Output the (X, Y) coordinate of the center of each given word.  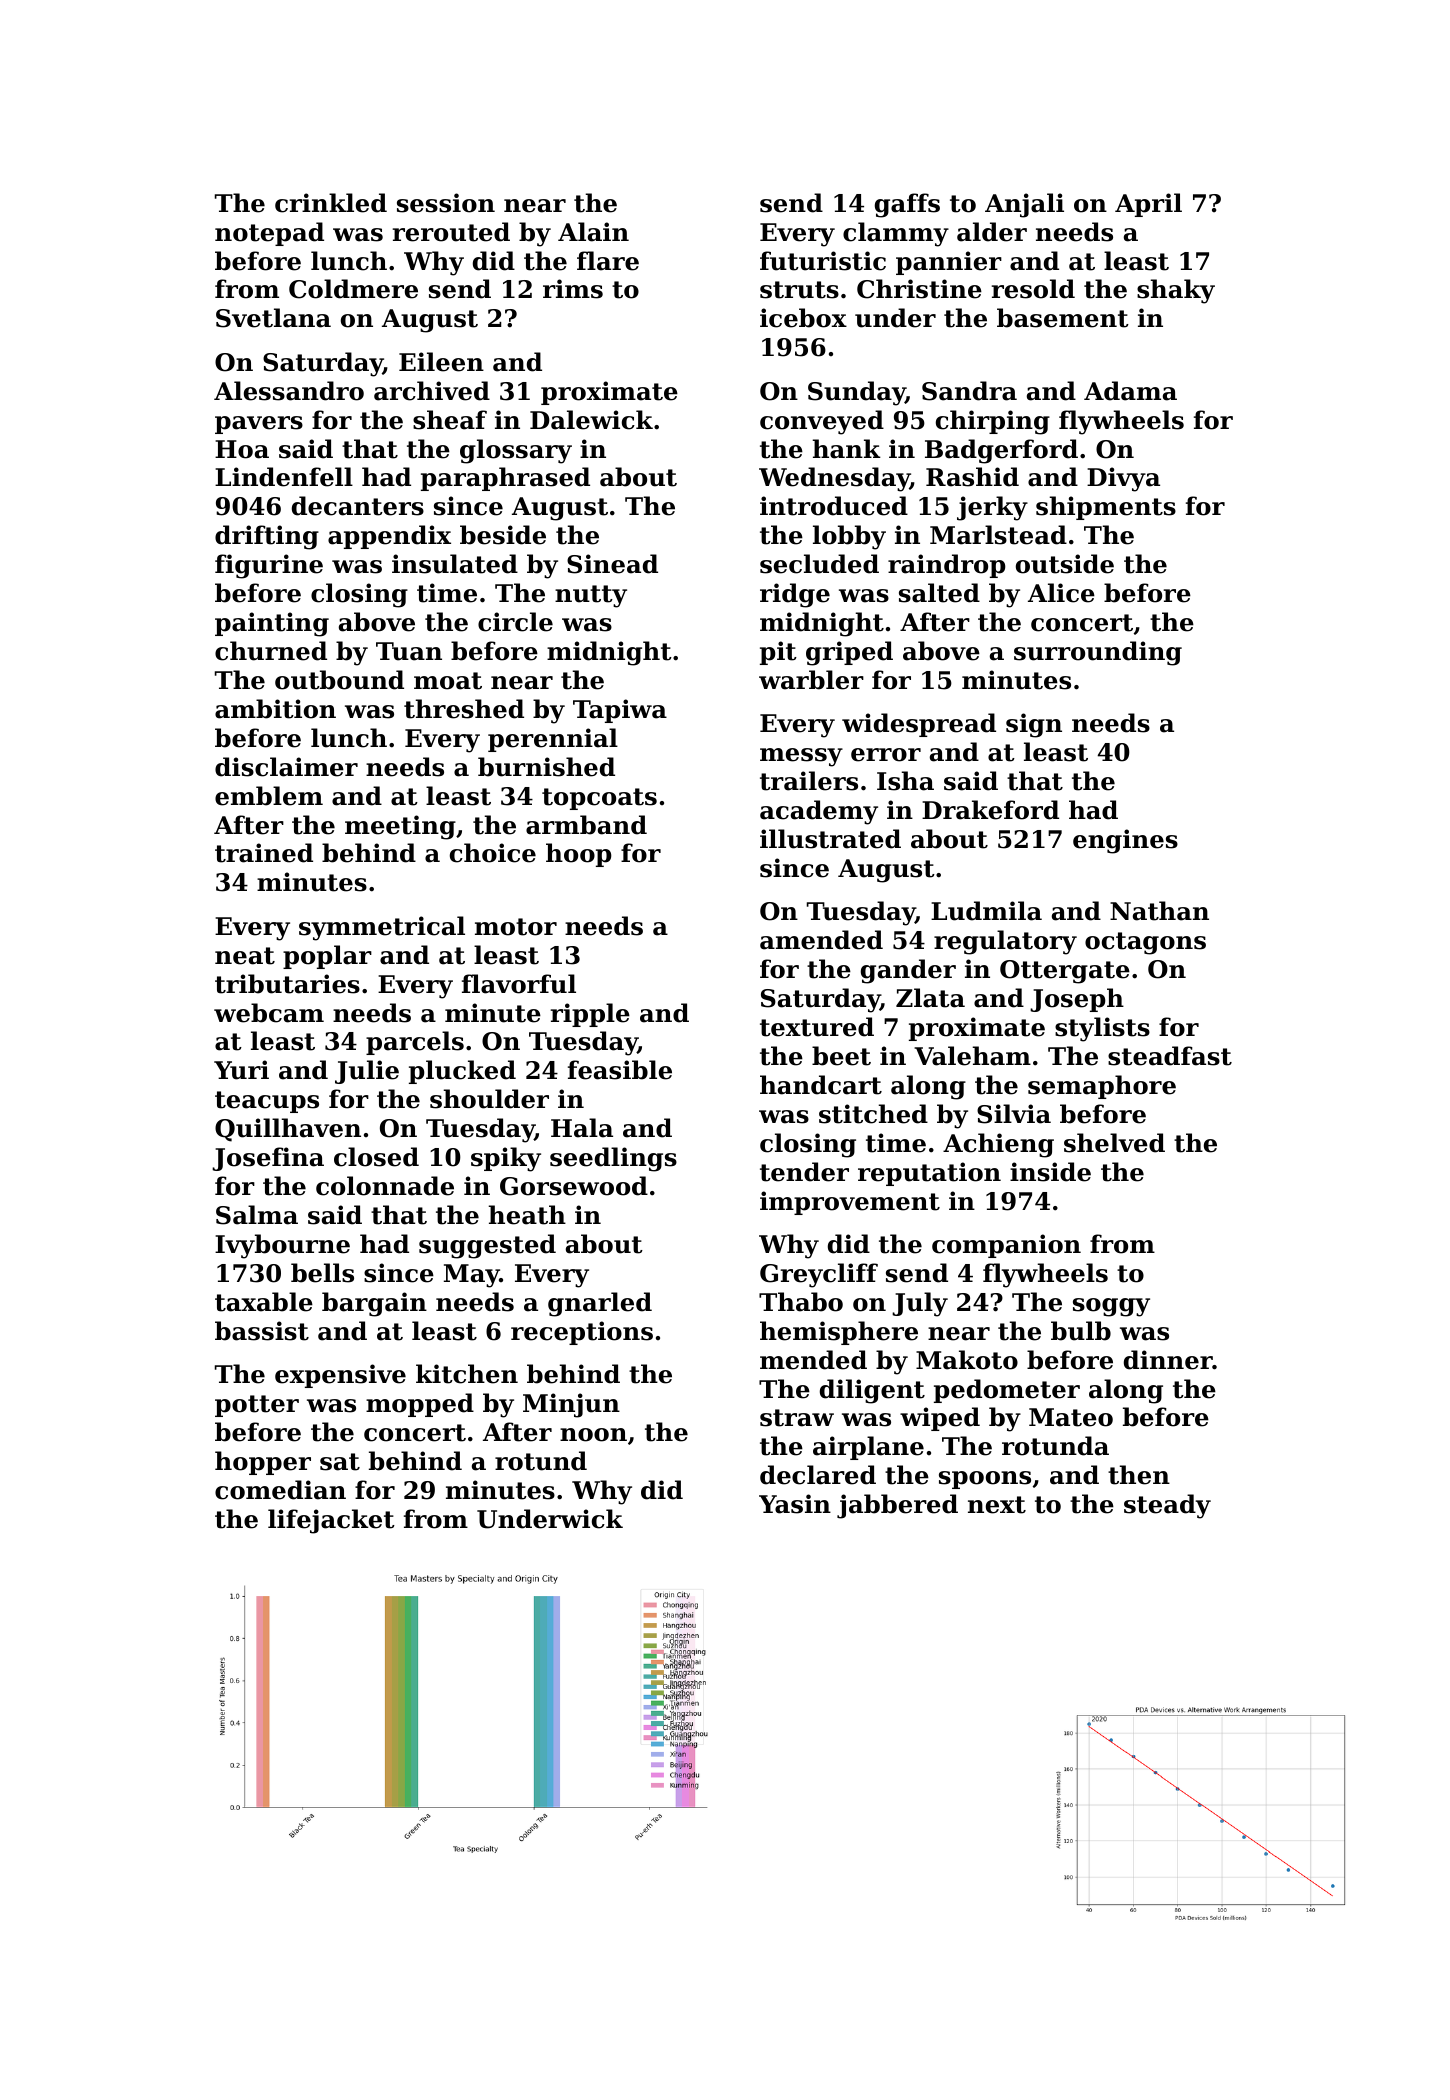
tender (804, 1172)
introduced (834, 506)
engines (1125, 841)
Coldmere (353, 289)
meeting (400, 827)
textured (817, 1027)
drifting (267, 537)
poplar (327, 957)
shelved (1114, 1143)
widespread (919, 725)
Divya (1123, 479)
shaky (1176, 291)
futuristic (823, 261)
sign (1034, 725)
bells (322, 1273)
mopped (420, 1405)
